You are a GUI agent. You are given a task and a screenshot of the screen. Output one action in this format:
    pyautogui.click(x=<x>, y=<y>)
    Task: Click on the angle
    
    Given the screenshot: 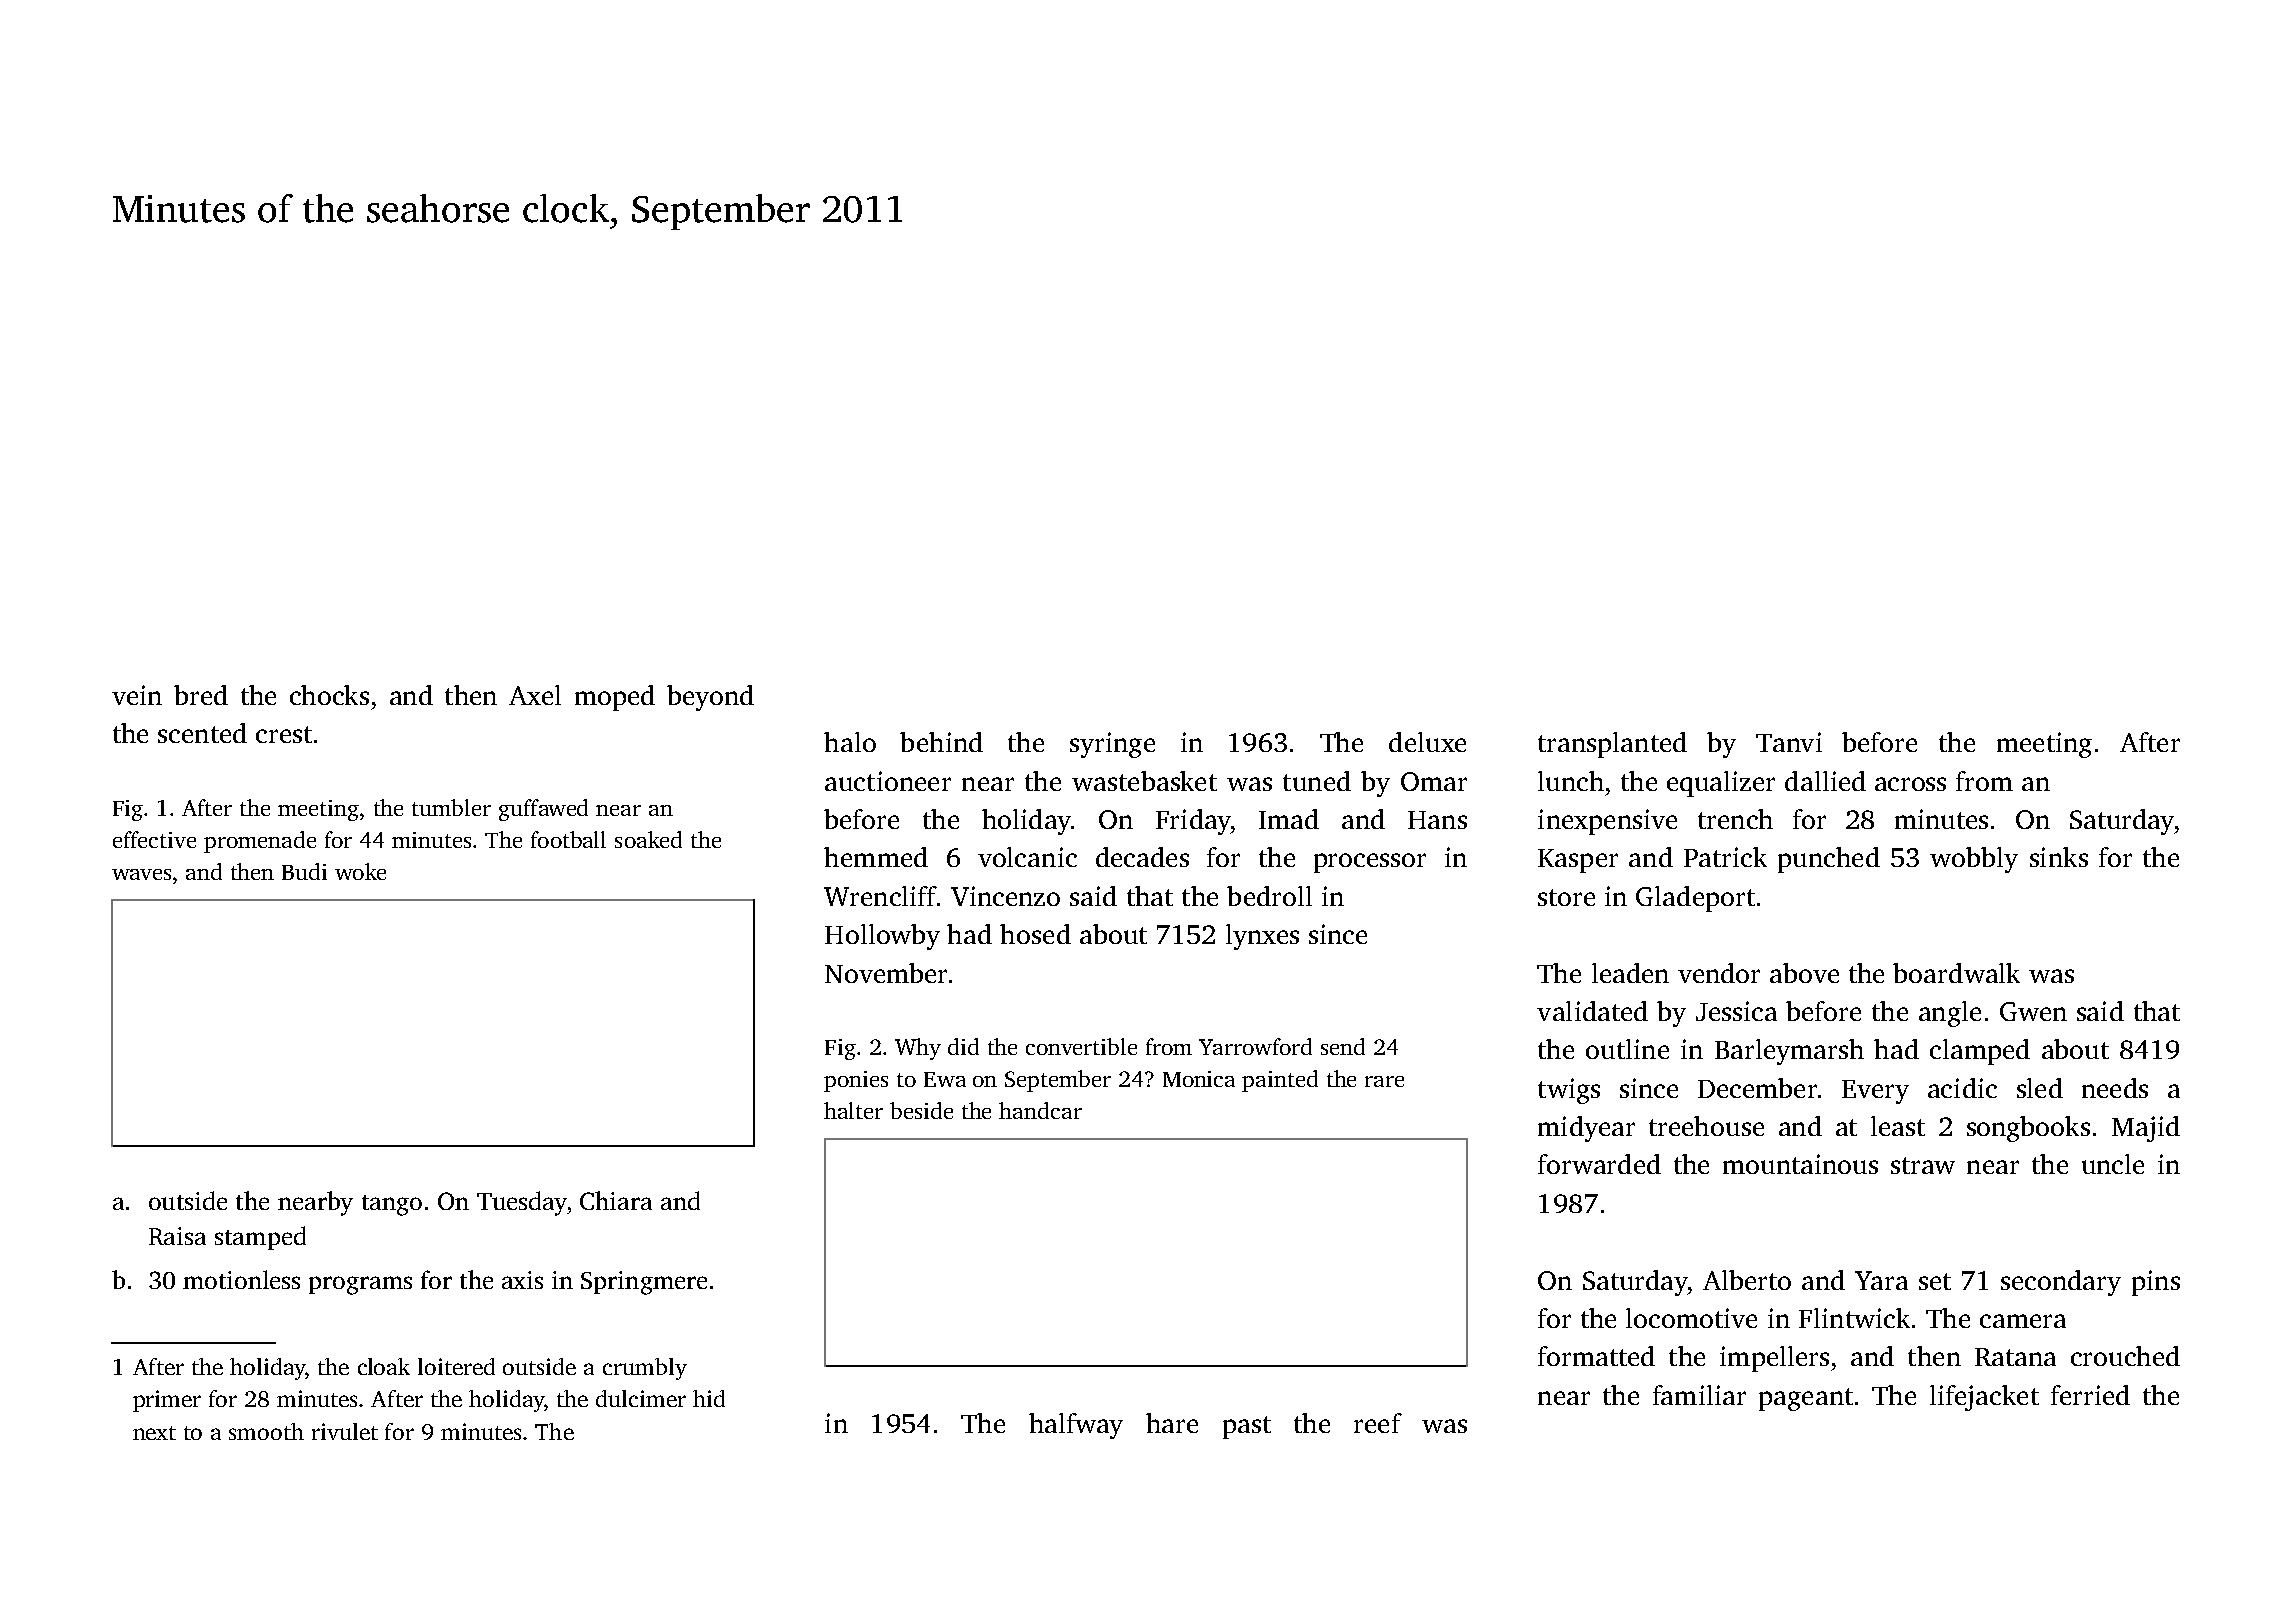 What is the action you would take?
    pyautogui.click(x=1950, y=1014)
